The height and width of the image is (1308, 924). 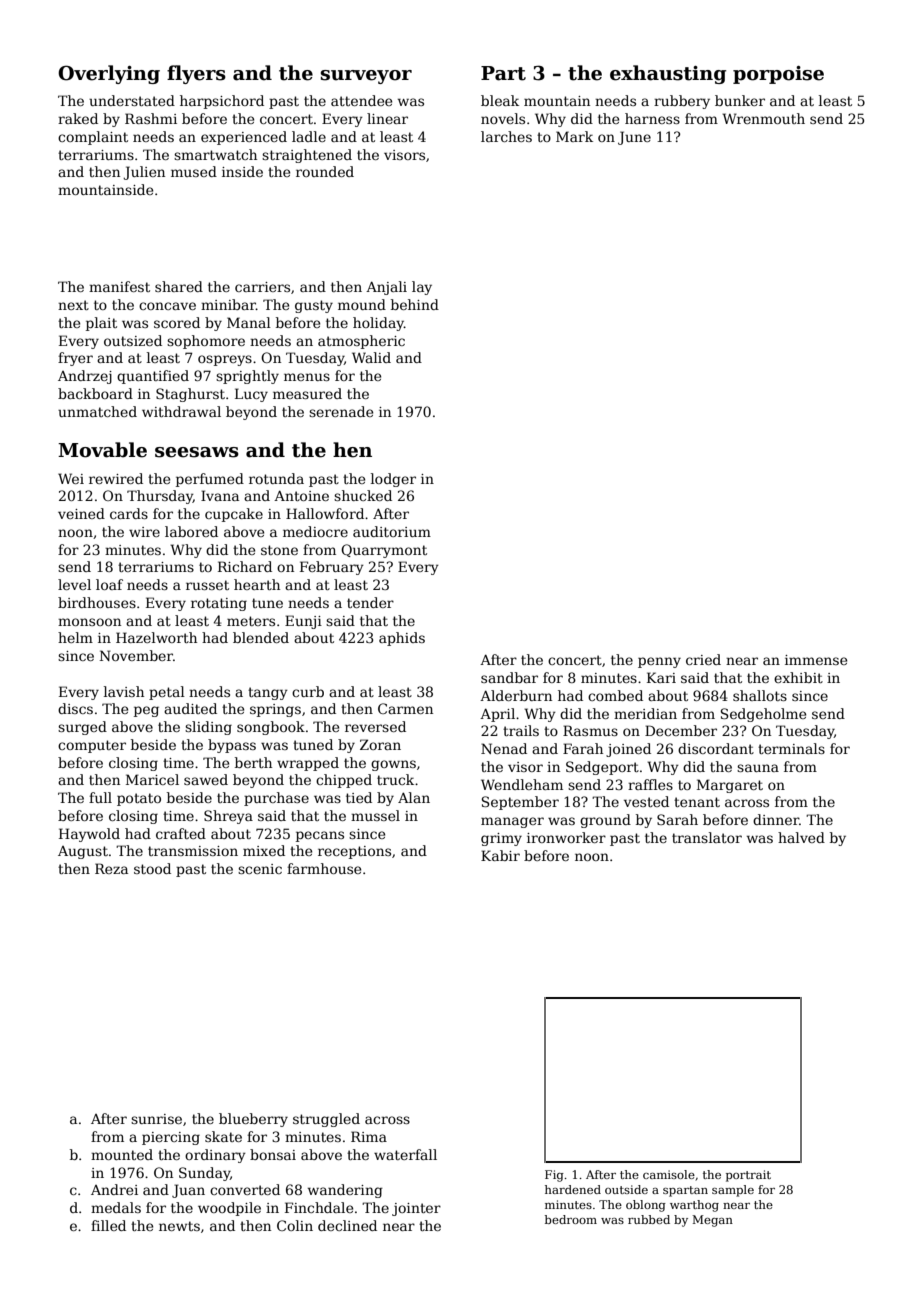 What do you see at coordinates (152, 779) in the image?
I see `Maricel` at bounding box center [152, 779].
